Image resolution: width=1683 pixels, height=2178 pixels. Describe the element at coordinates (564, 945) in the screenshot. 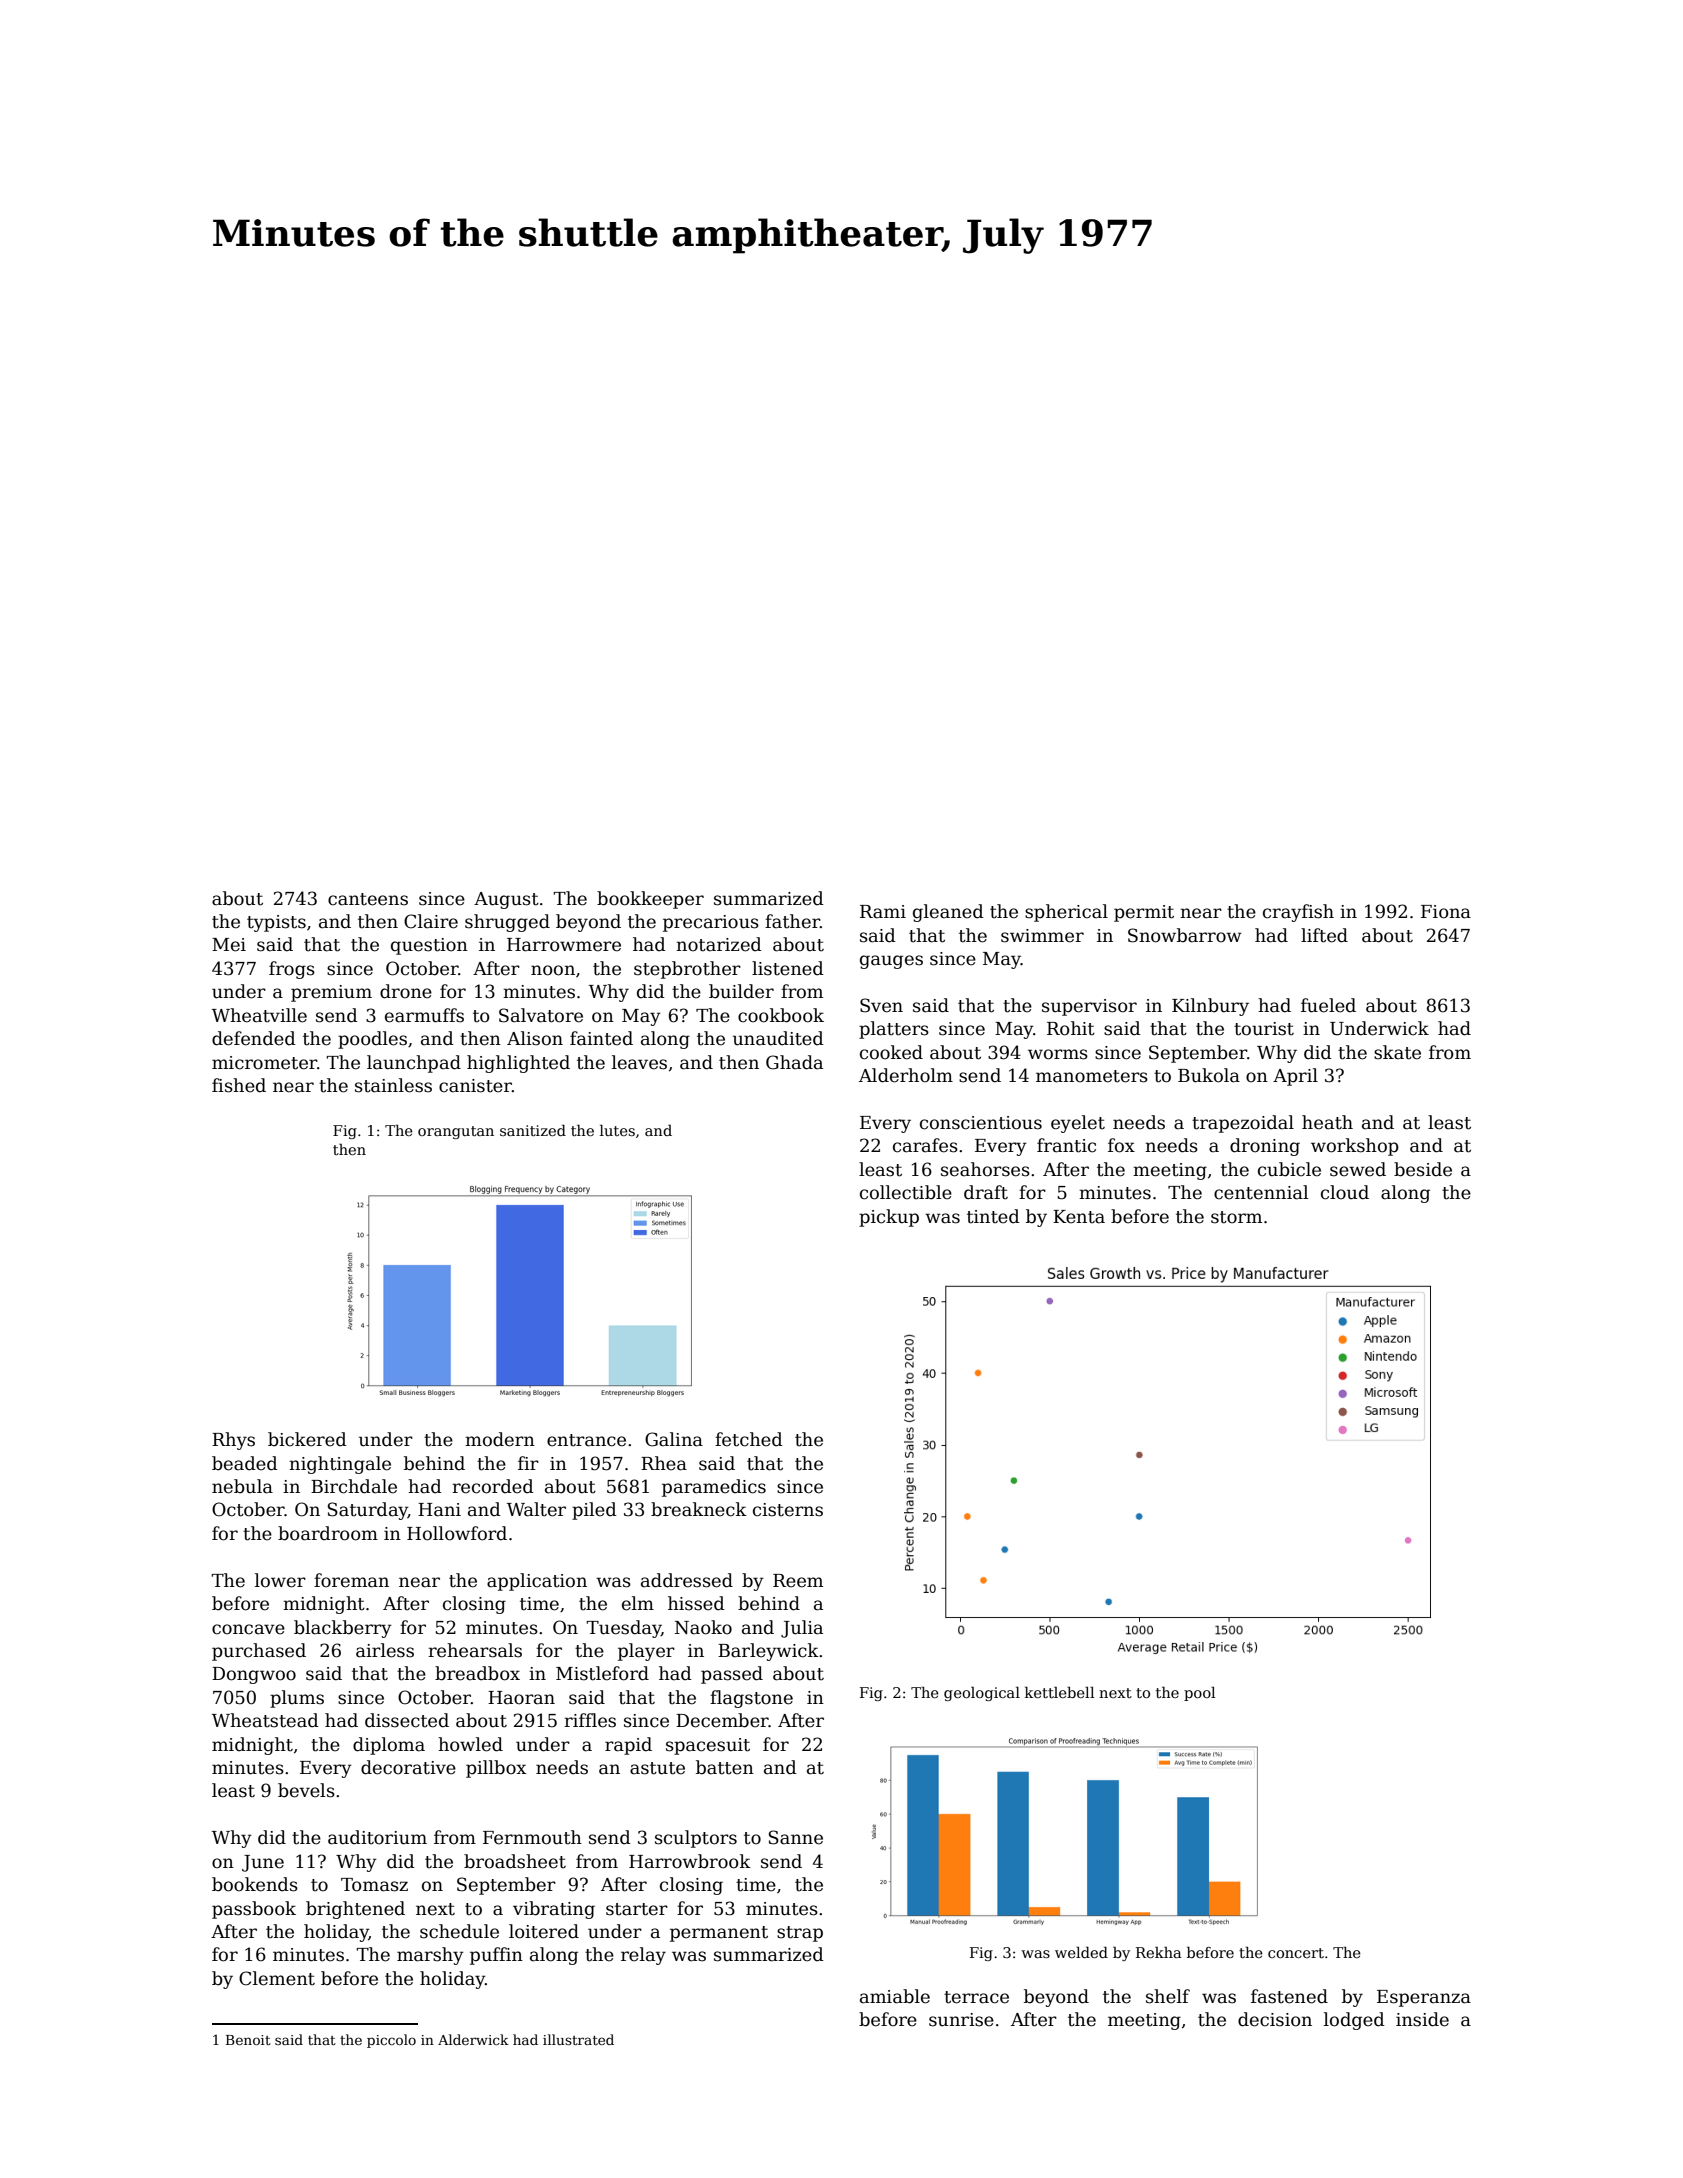

I see `Harrowmere` at that location.
